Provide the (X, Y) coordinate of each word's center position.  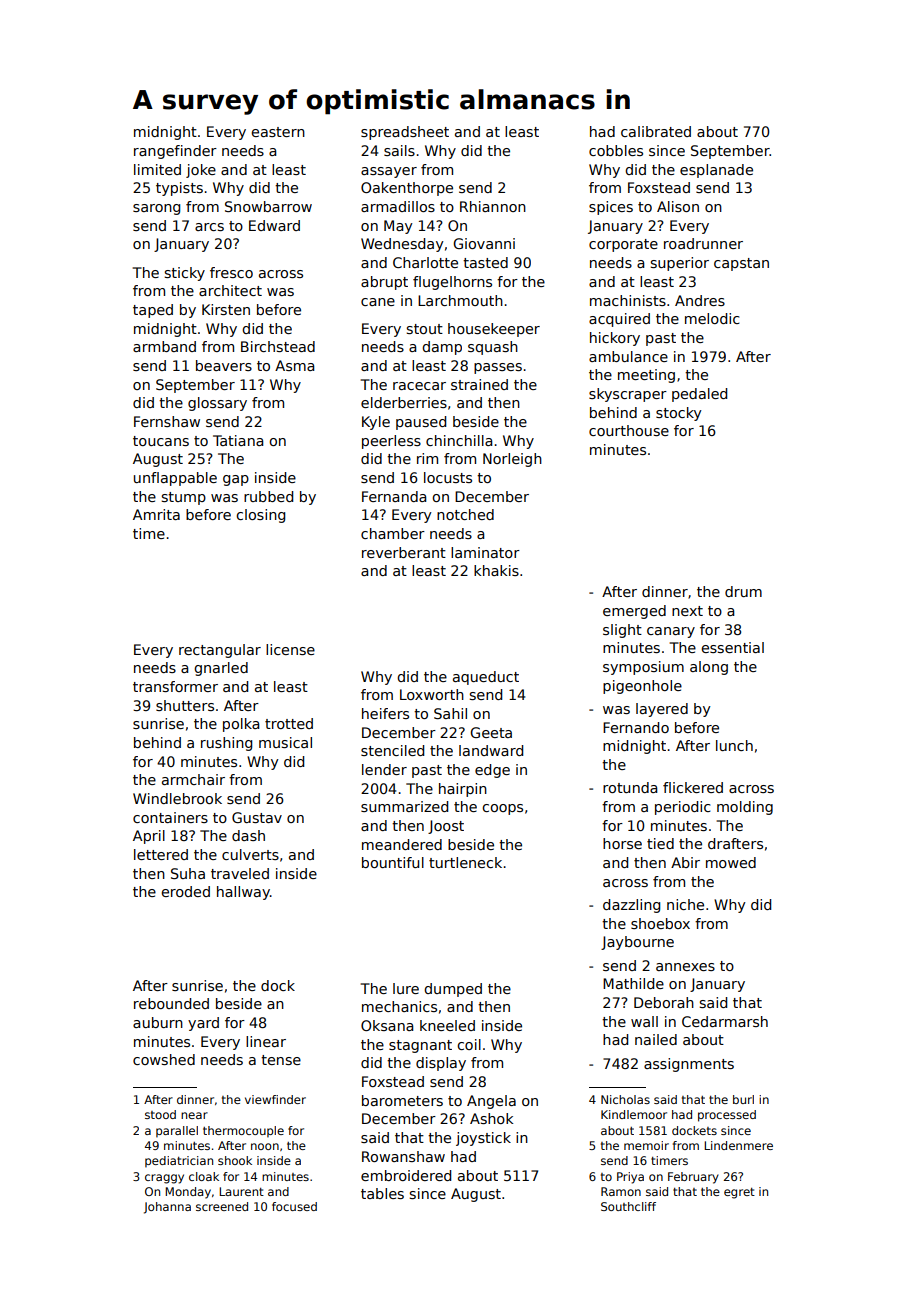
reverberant (404, 552)
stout (425, 329)
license (290, 649)
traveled (240, 873)
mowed (731, 862)
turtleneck (465, 862)
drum (743, 591)
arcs (209, 227)
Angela (491, 1102)
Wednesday (402, 245)
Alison (678, 206)
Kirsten (226, 309)
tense (281, 1060)
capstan (741, 264)
